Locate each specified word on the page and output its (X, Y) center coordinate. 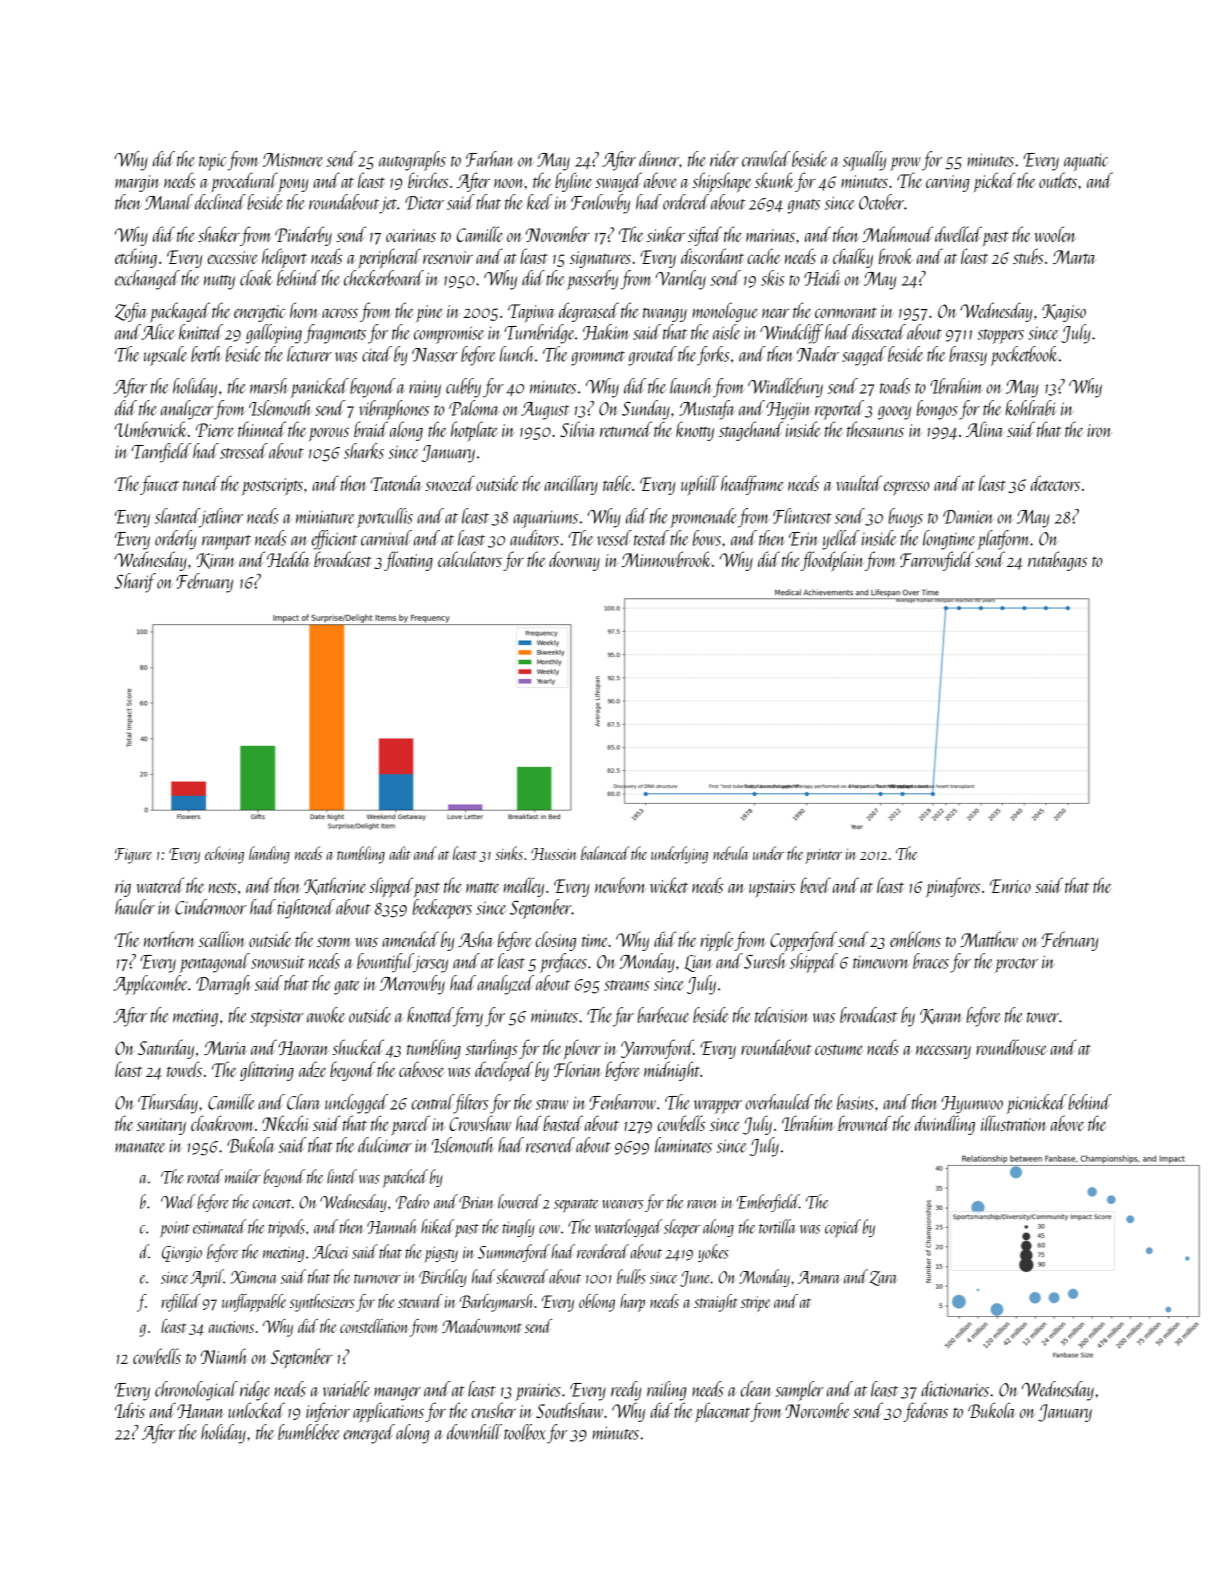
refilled (181, 1303)
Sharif (135, 583)
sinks (509, 853)
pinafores (952, 887)
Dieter (424, 203)
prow (905, 164)
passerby (592, 280)
